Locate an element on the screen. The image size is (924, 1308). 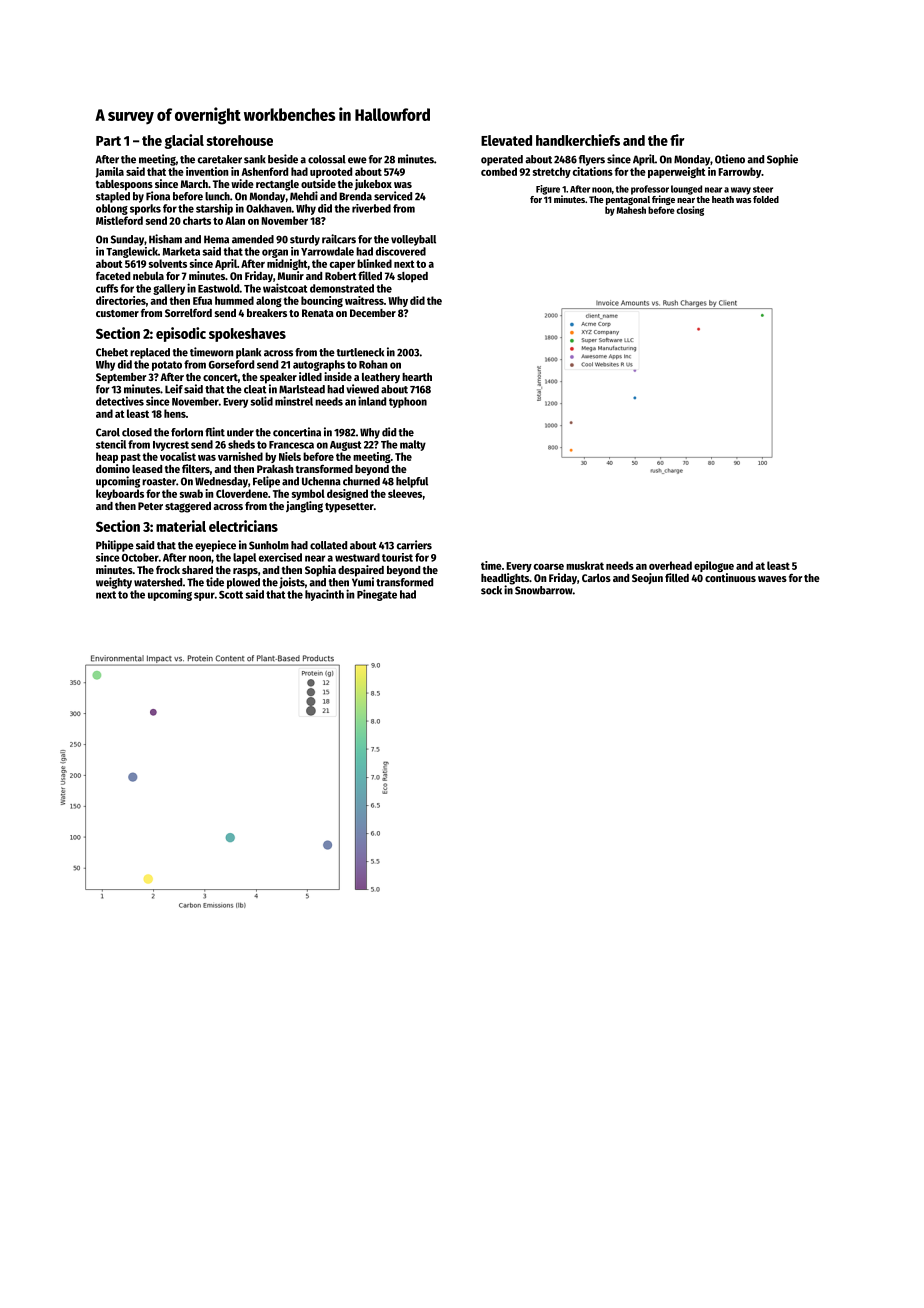
colossal is located at coordinates (327, 159).
